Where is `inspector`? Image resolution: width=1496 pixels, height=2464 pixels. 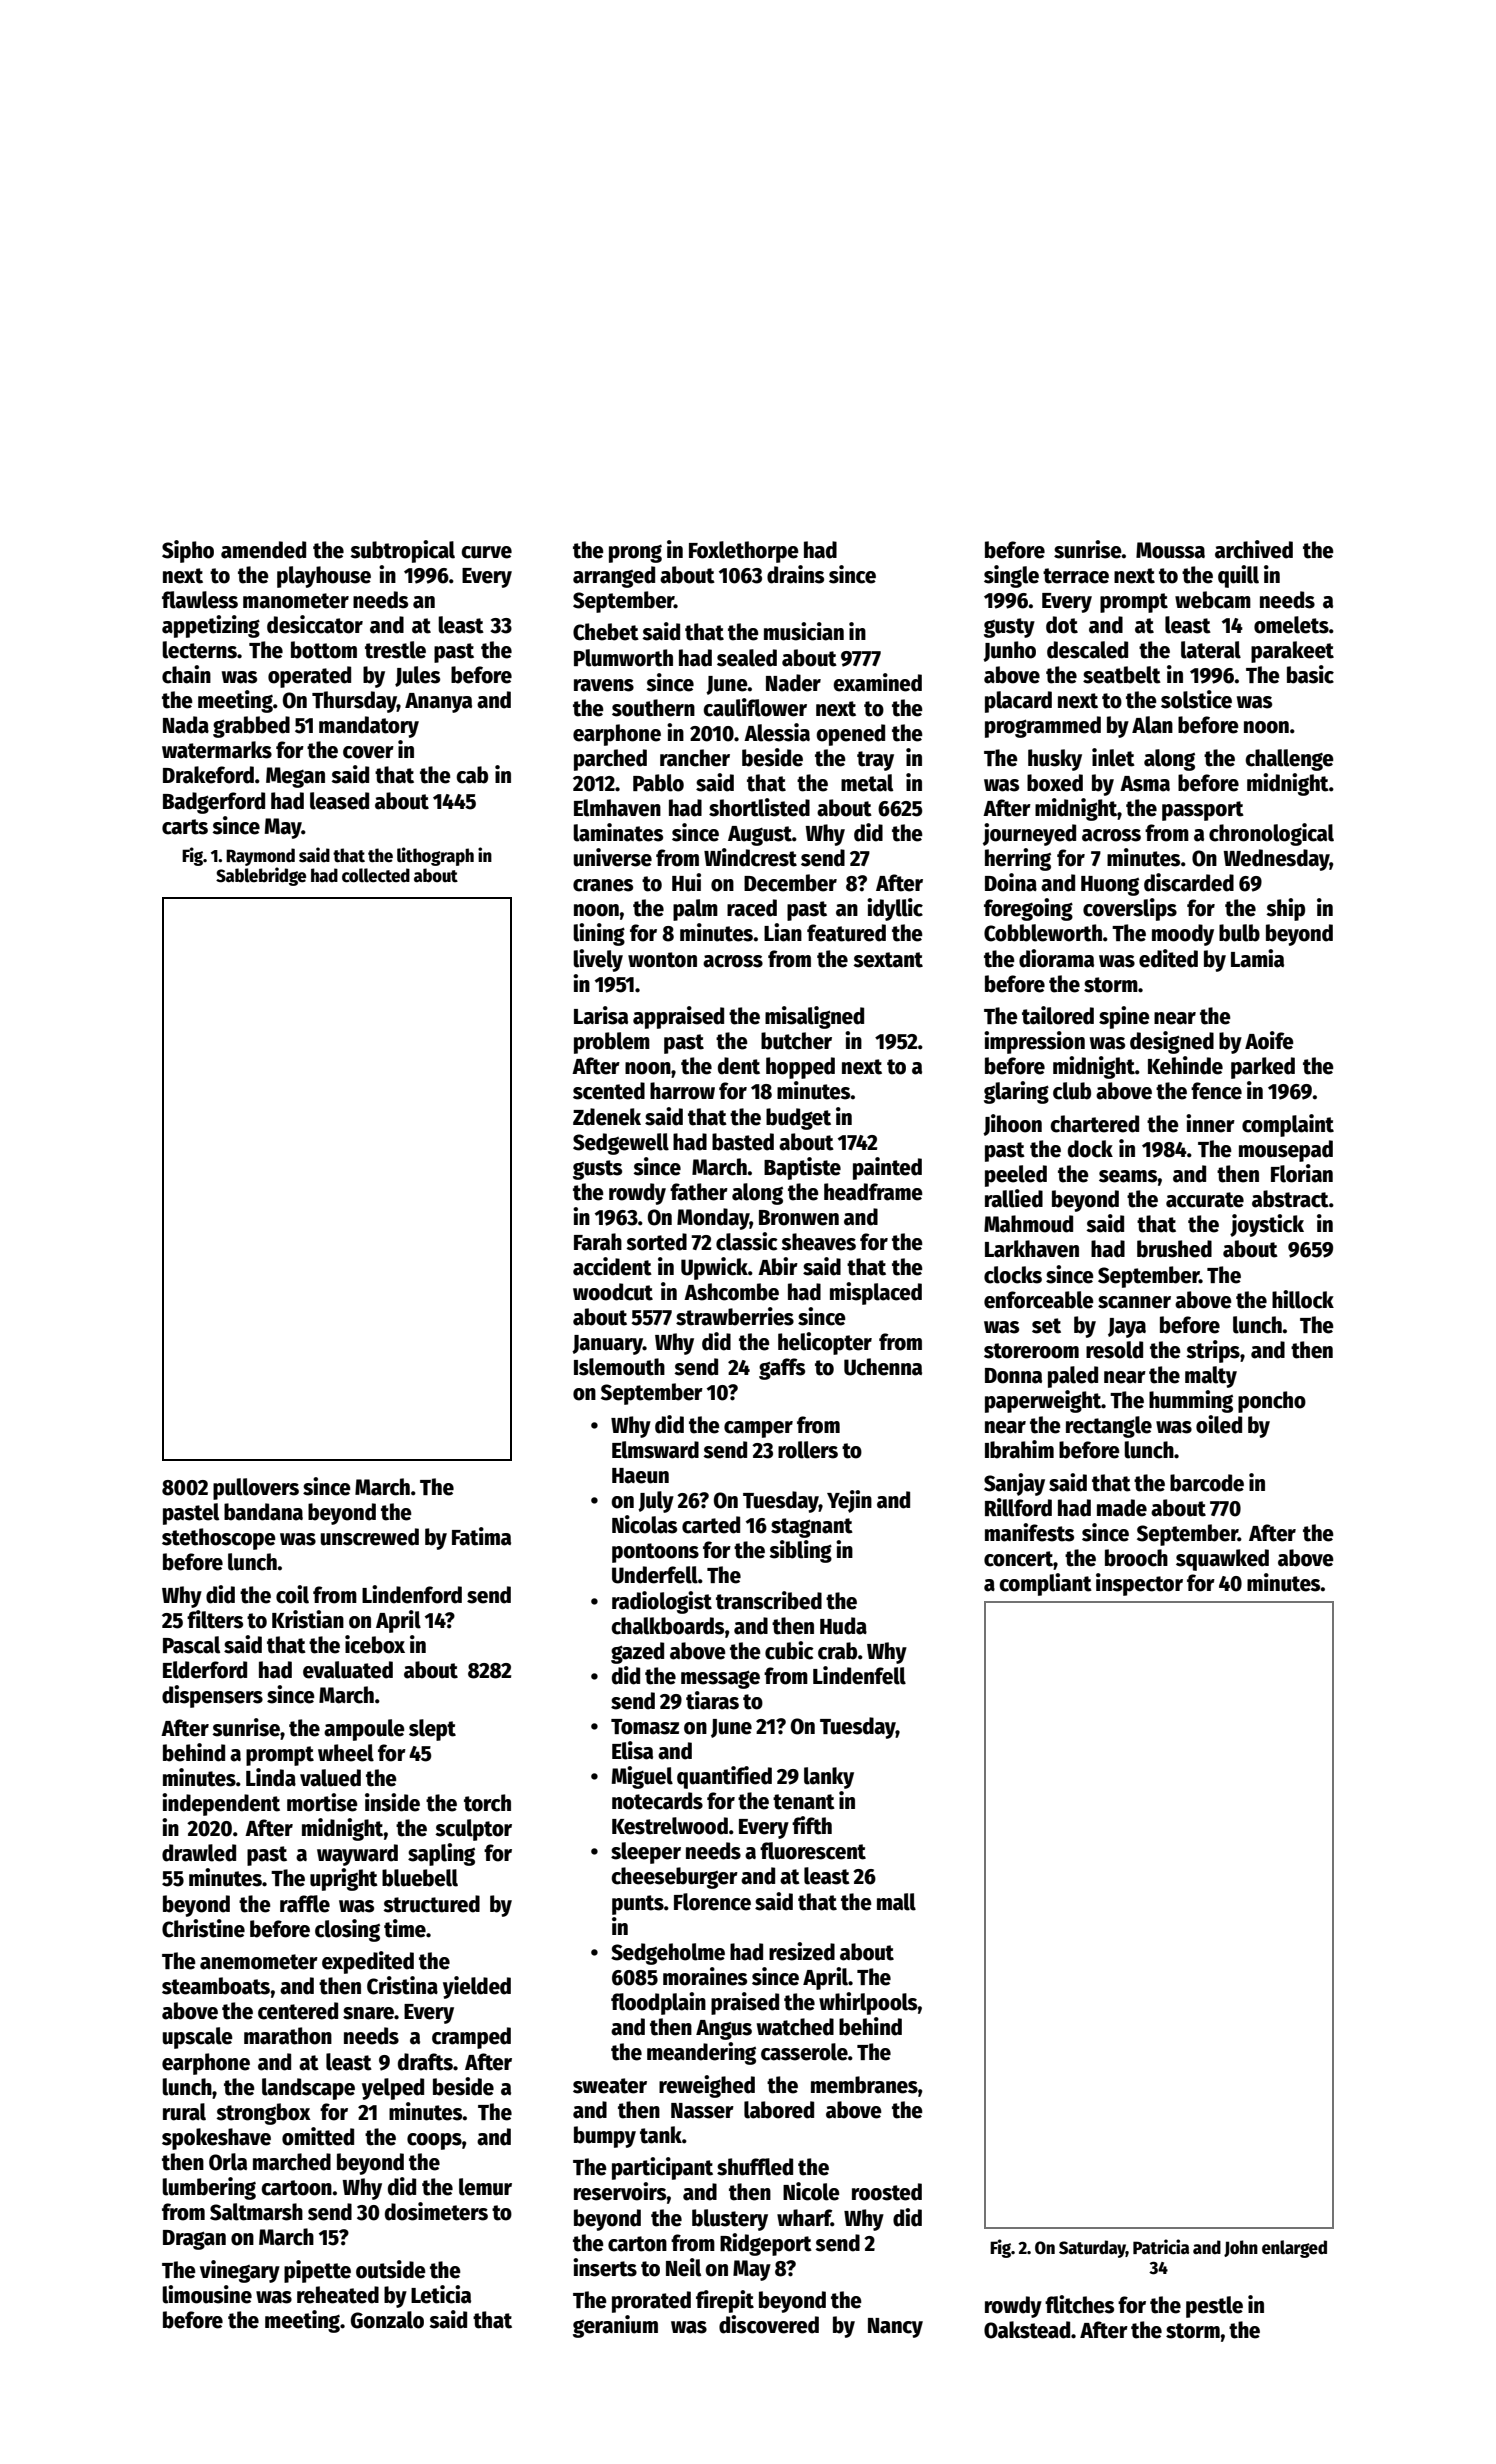 inspector is located at coordinates (1139, 1584).
